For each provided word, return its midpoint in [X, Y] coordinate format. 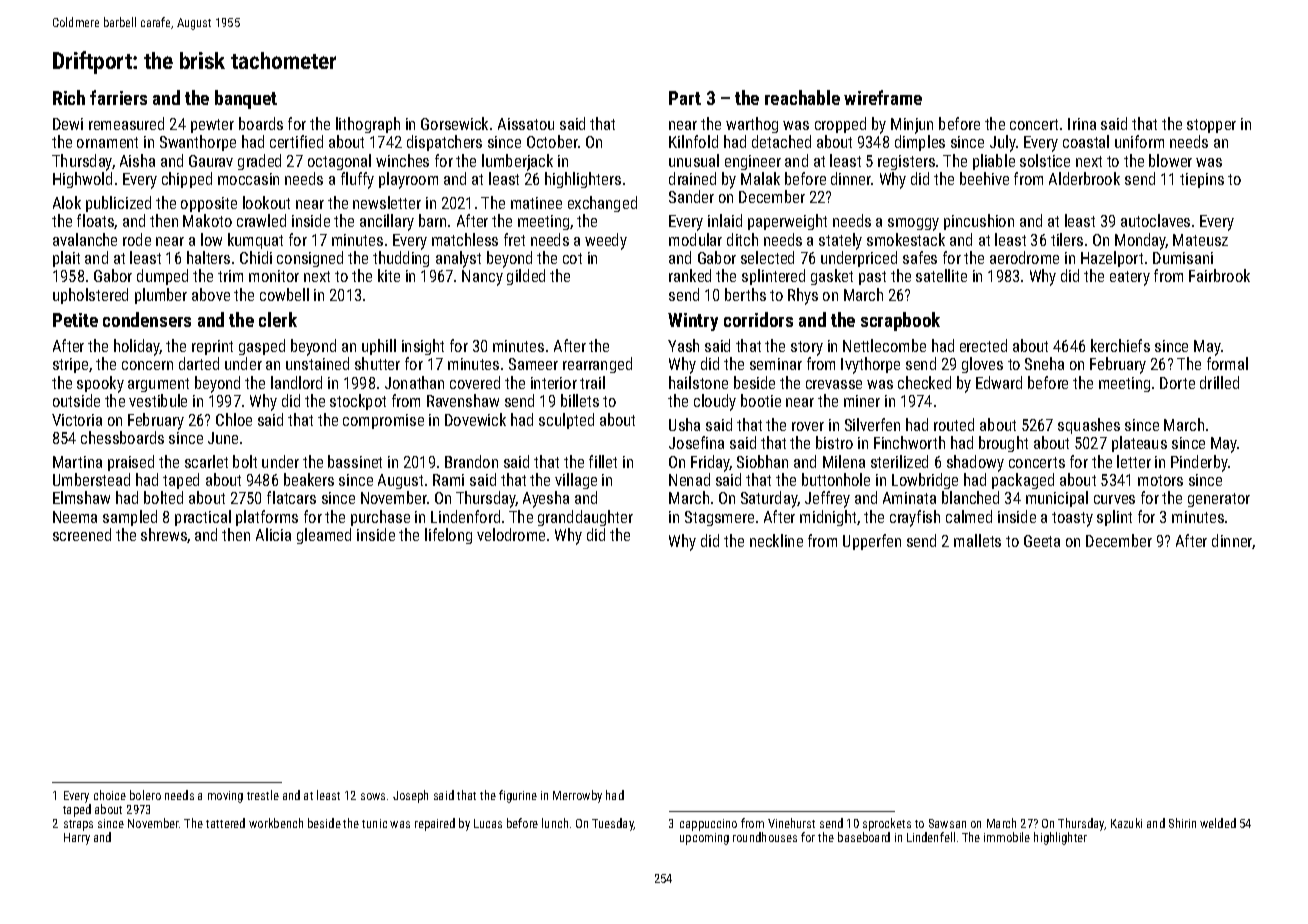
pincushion [979, 222]
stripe [71, 365]
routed [954, 424]
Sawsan [947, 823]
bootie [761, 400]
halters [208, 257]
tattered [225, 823]
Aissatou [526, 124]
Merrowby [577, 796]
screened [82, 534]
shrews [164, 534]
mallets [977, 540]
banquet [246, 99]
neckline [776, 540]
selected [767, 257]
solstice [1045, 160]
